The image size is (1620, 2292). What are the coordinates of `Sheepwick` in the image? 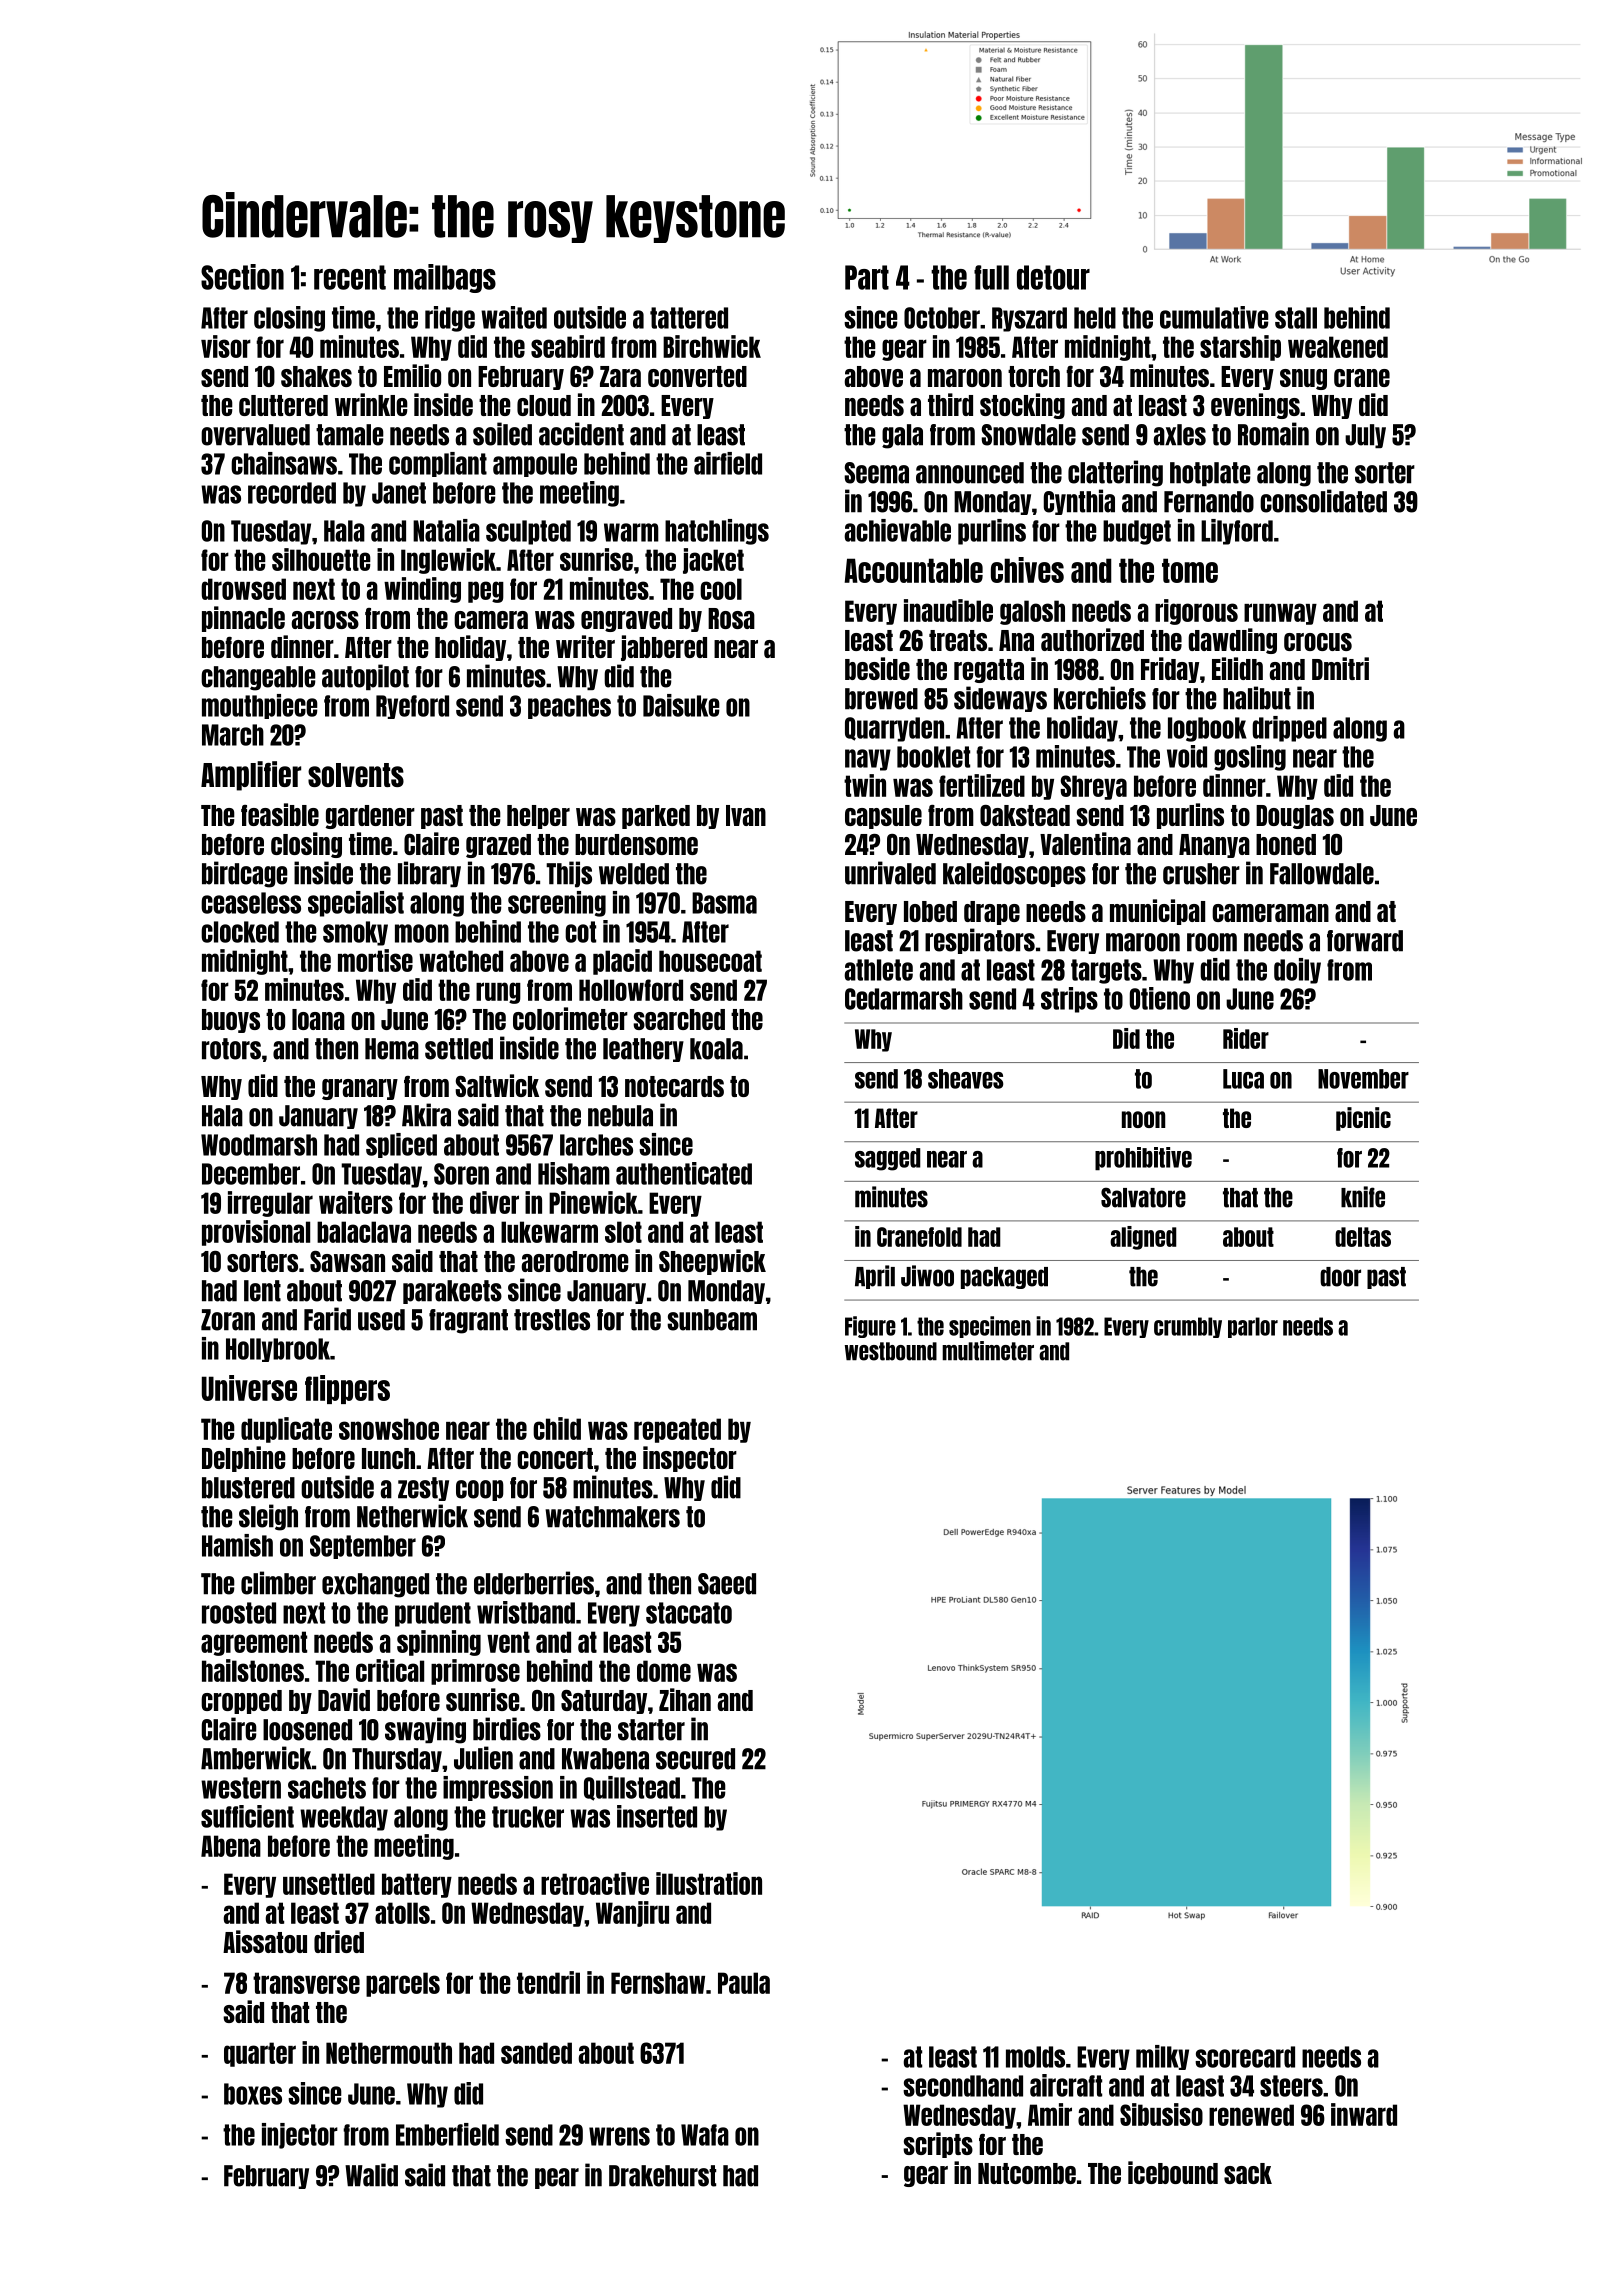 It's located at (712, 1262).
